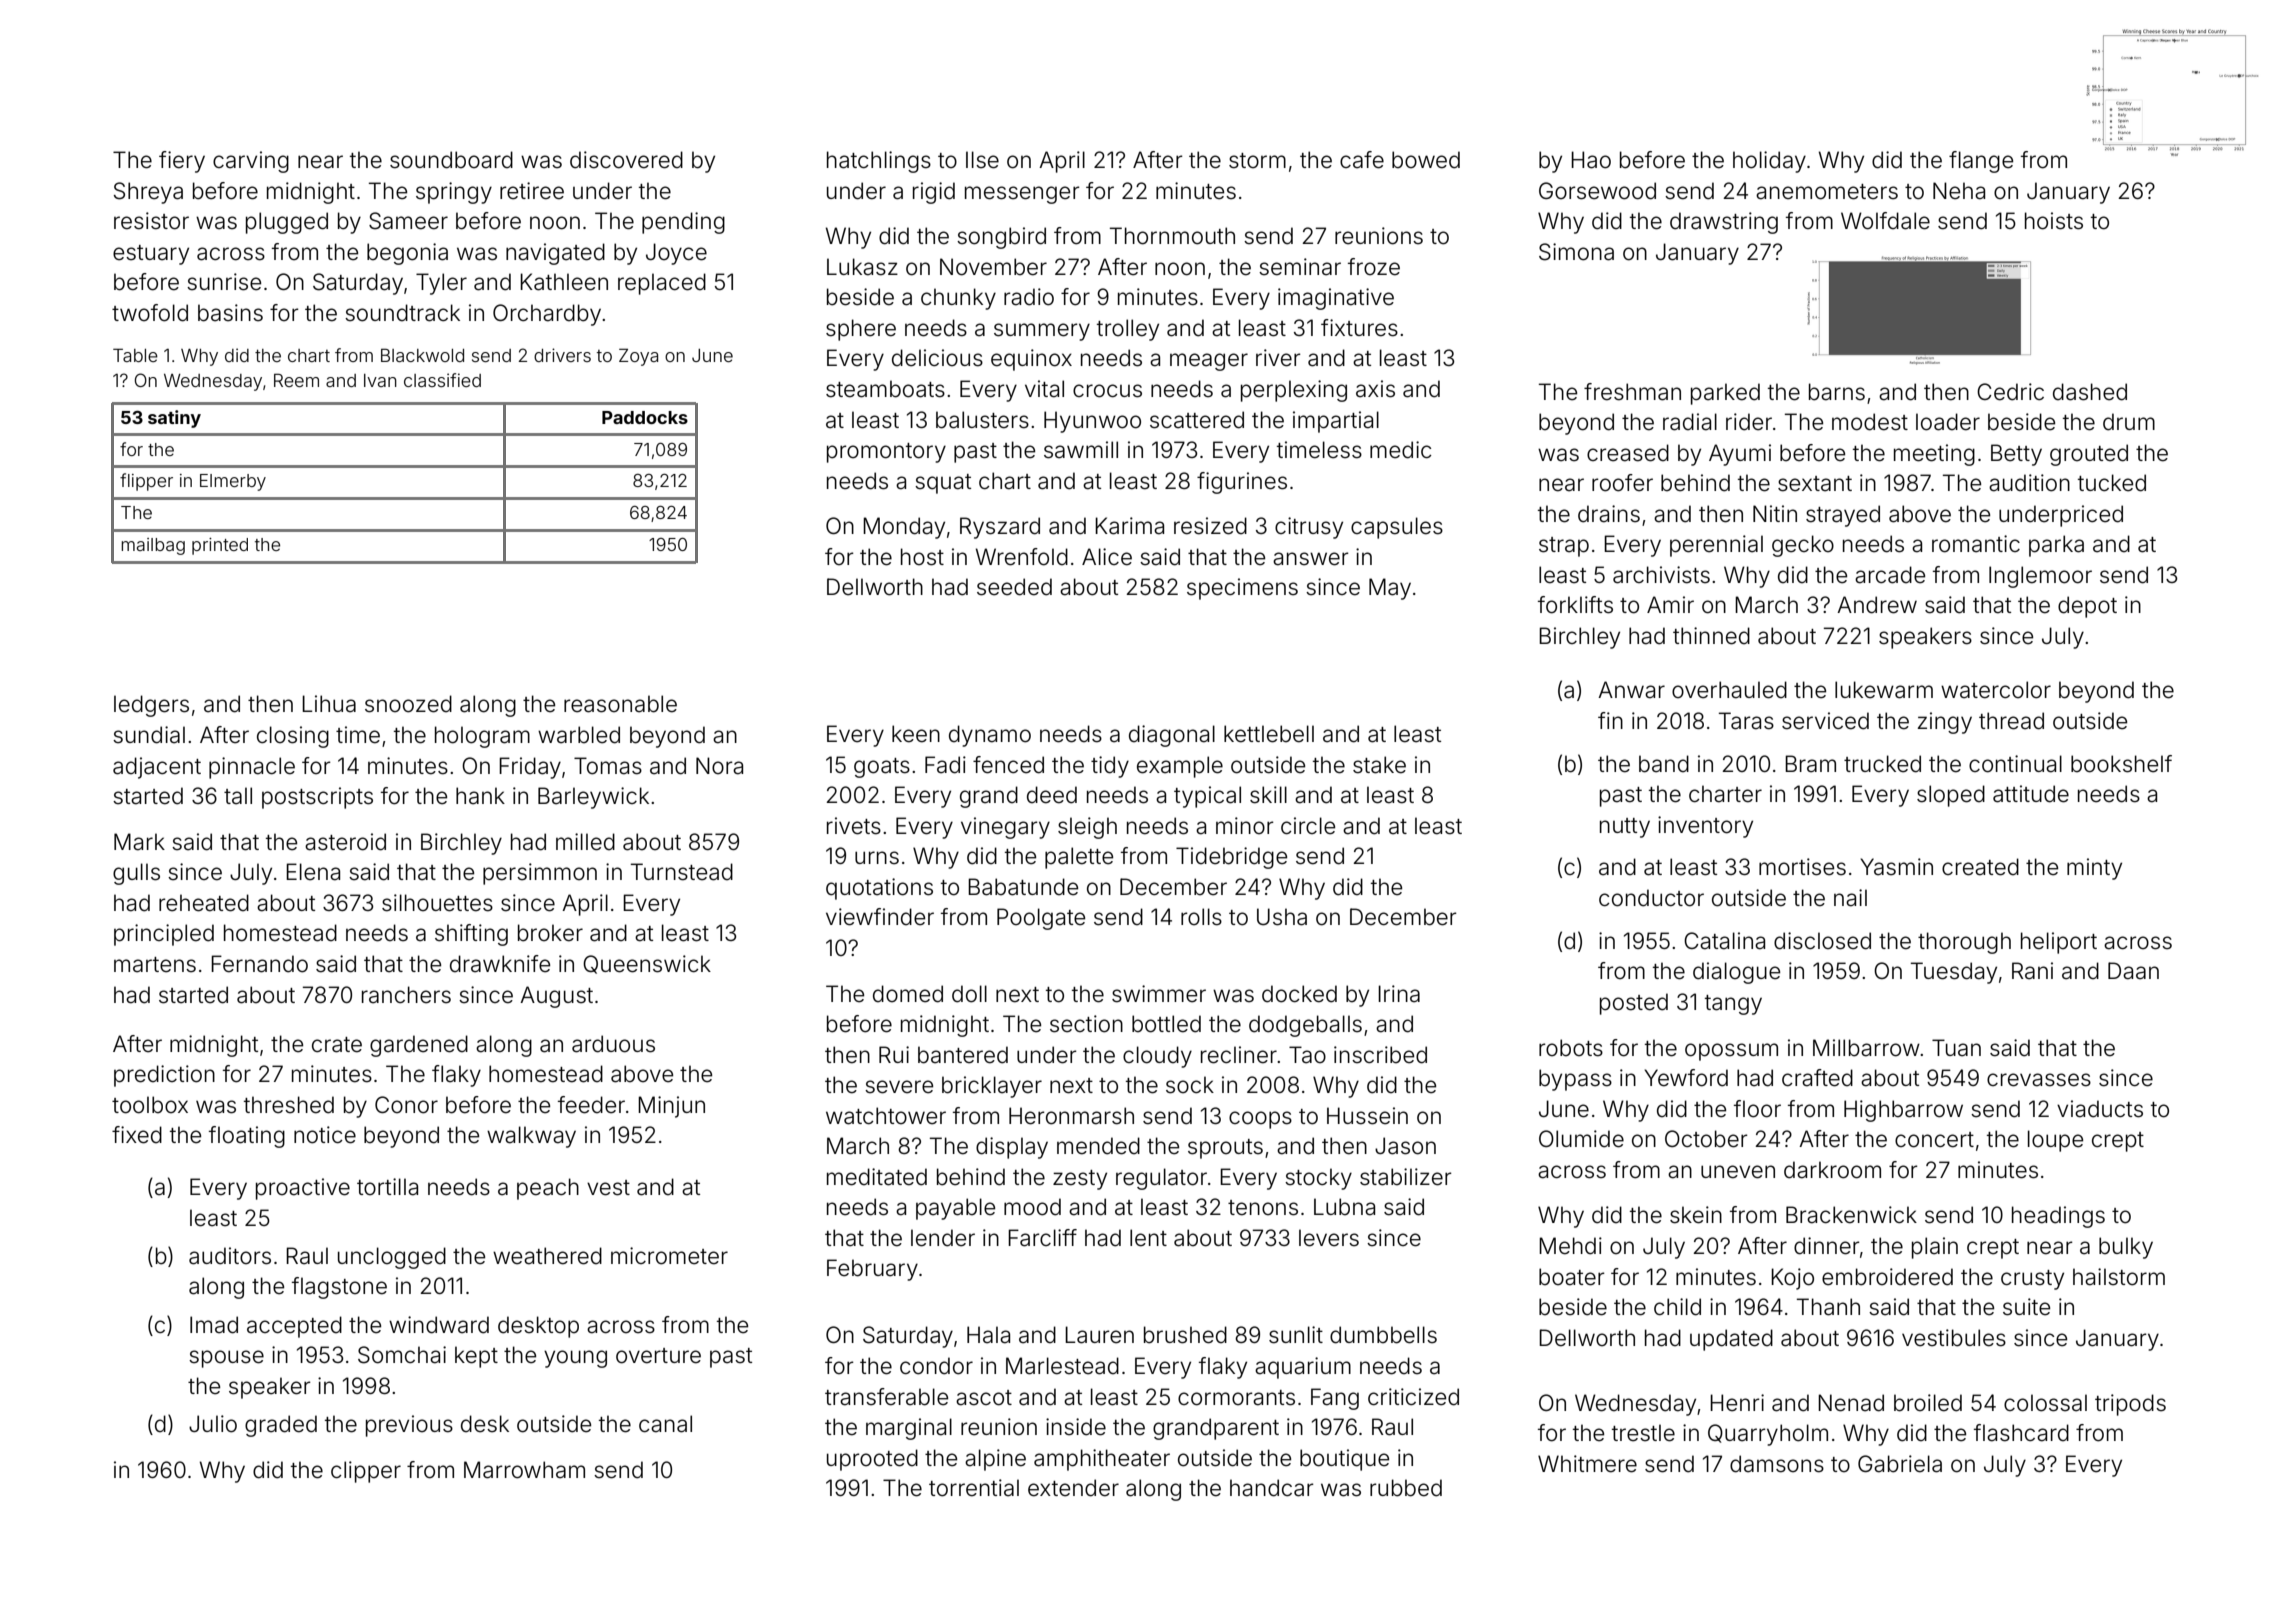 Image resolution: width=2292 pixels, height=1620 pixels. I want to click on Thornmouth, so click(1172, 236).
